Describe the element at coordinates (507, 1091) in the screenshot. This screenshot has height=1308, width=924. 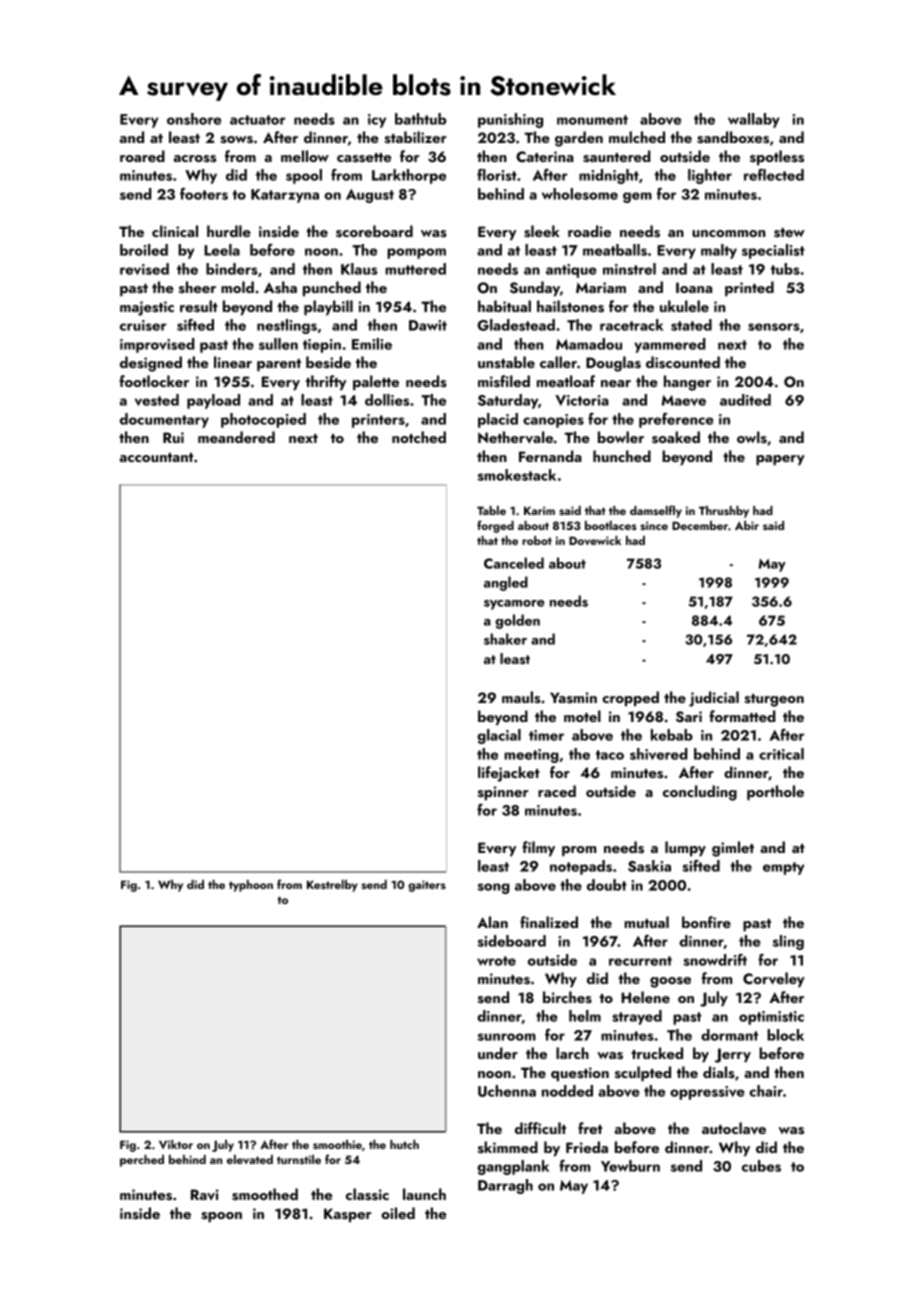
I see `Uchenna` at that location.
